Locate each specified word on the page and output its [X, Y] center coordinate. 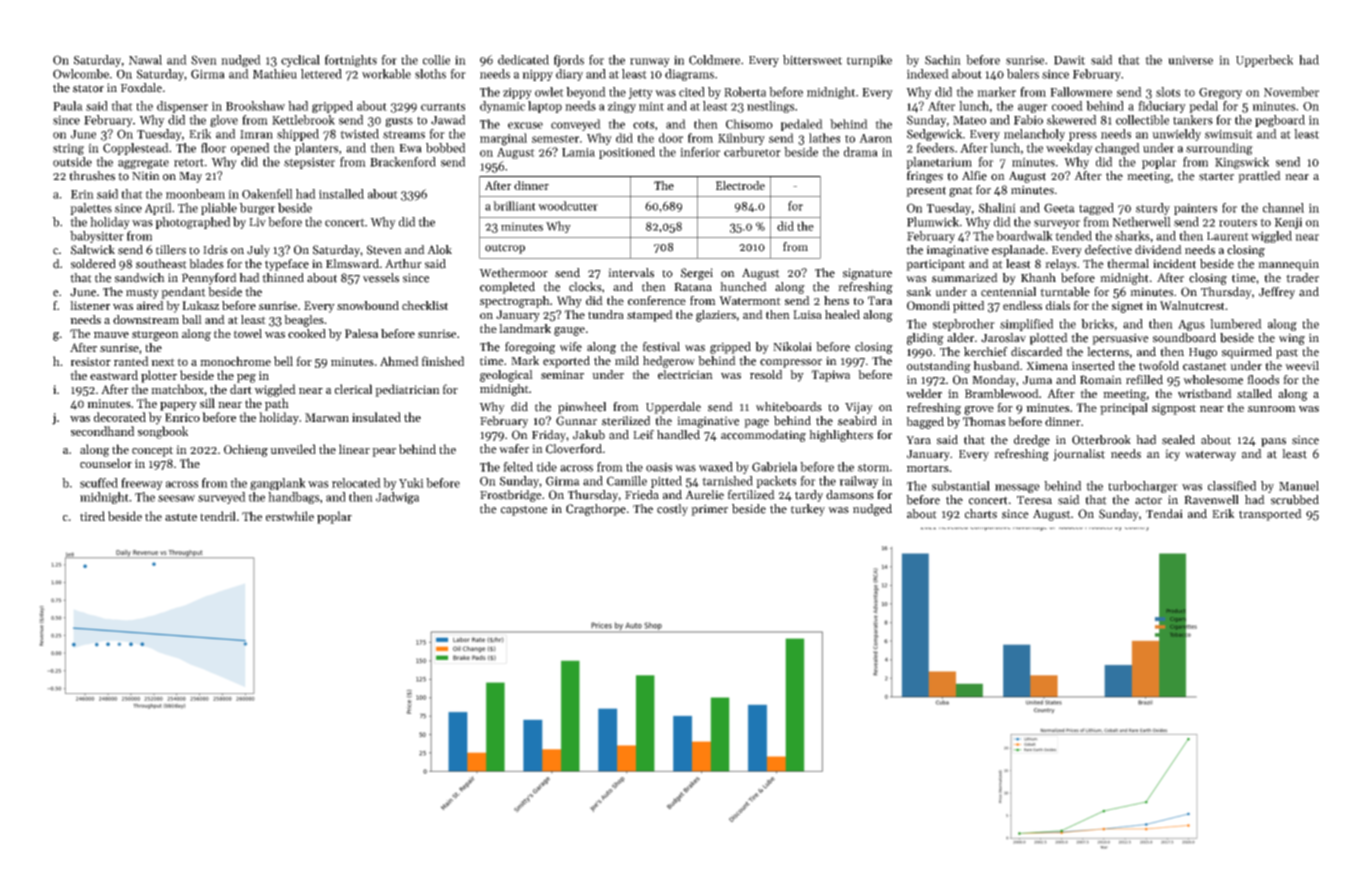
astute [181, 517]
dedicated [523, 60]
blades [206, 264]
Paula [68, 106]
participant [935, 265]
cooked [307, 333]
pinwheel [582, 408]
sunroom [1272, 409]
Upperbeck [1264, 61]
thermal [1128, 264]
